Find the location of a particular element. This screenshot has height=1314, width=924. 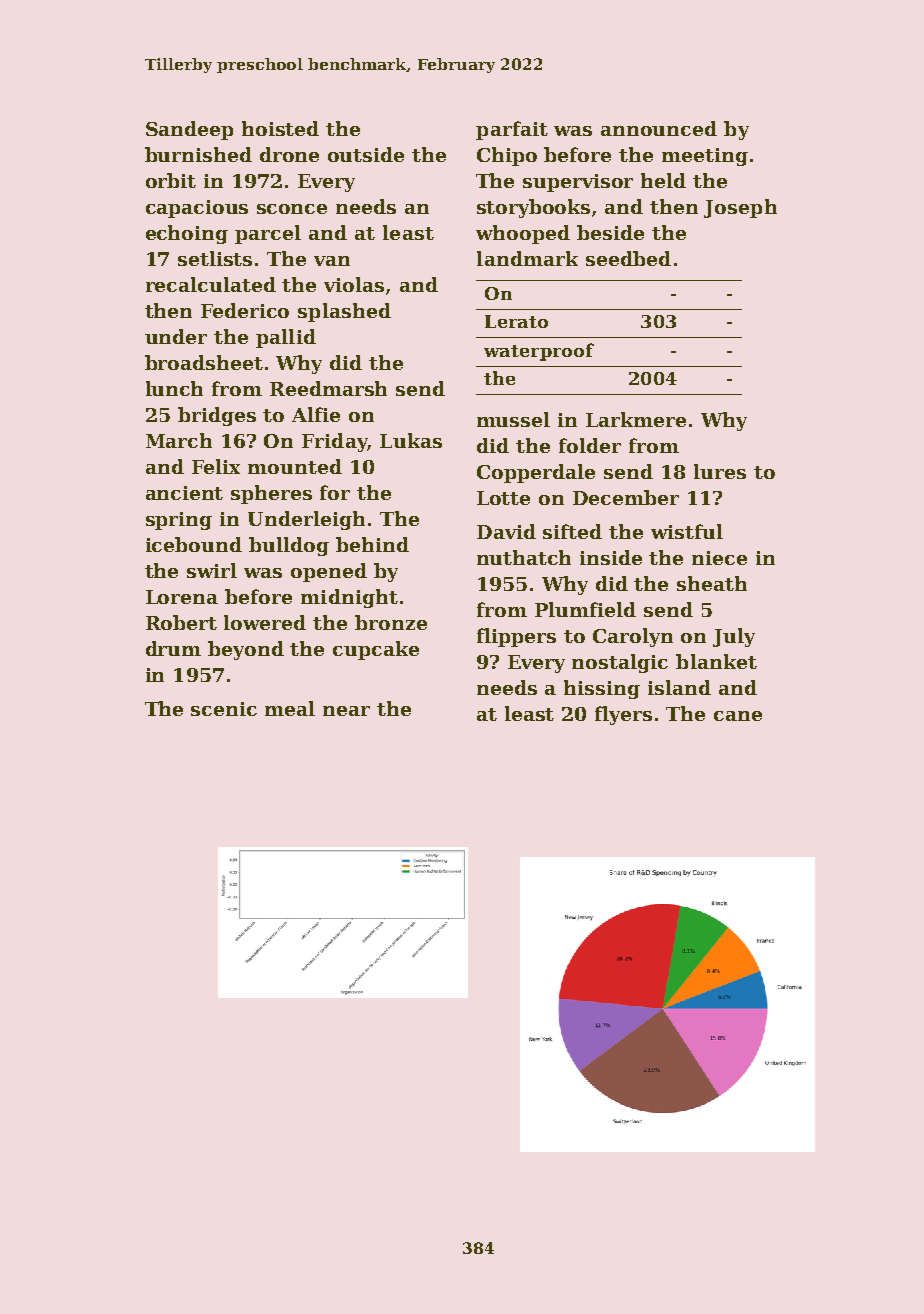

wistful is located at coordinates (687, 531).
